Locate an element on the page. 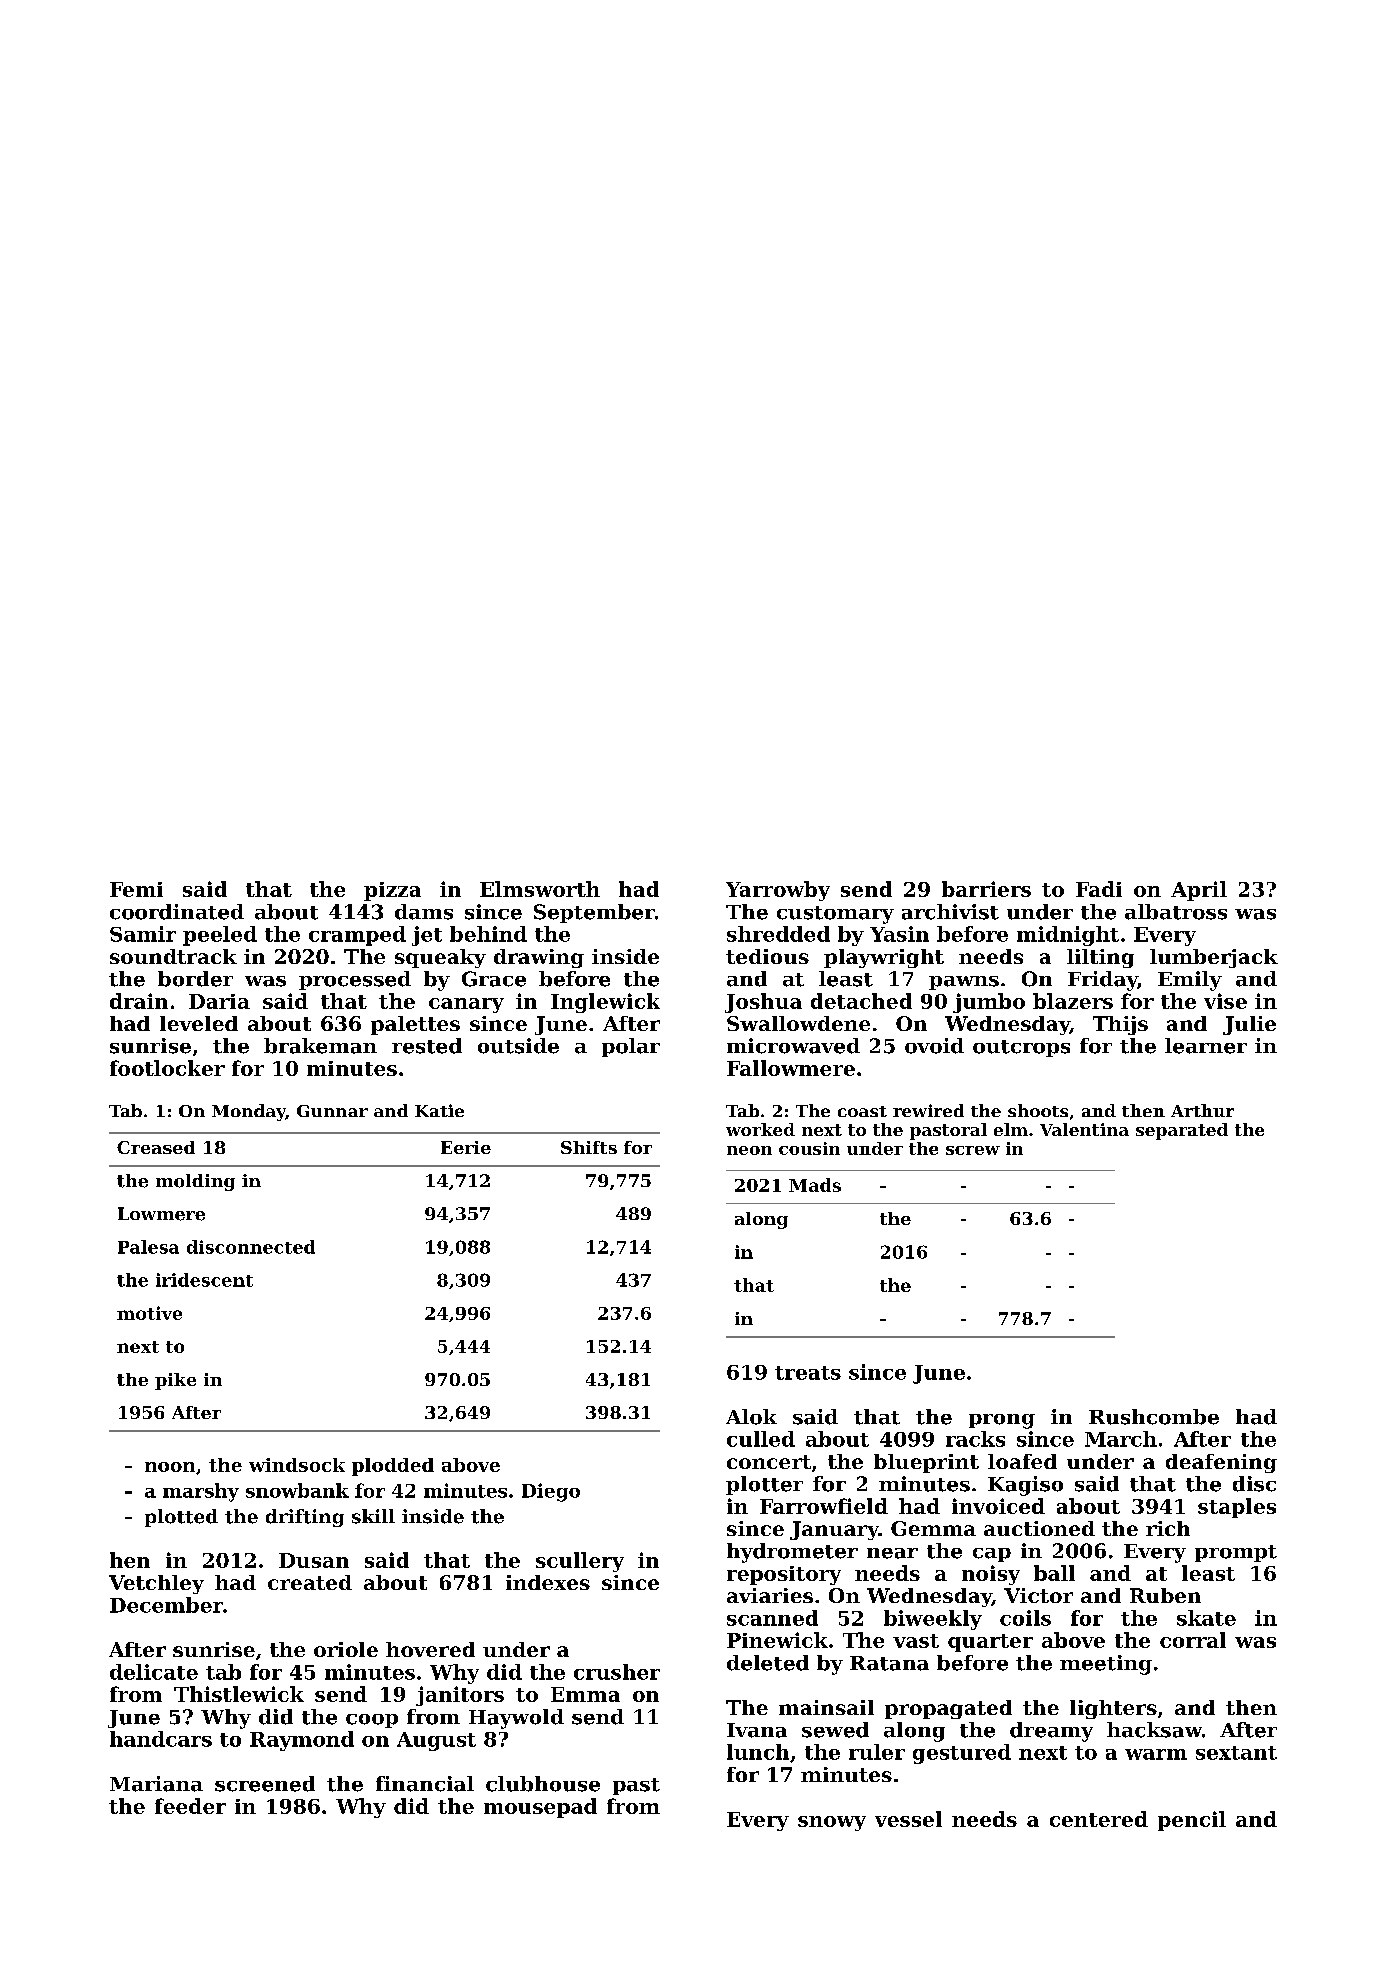 The height and width of the image is (1969, 1386). lilting is located at coordinates (1100, 958).
